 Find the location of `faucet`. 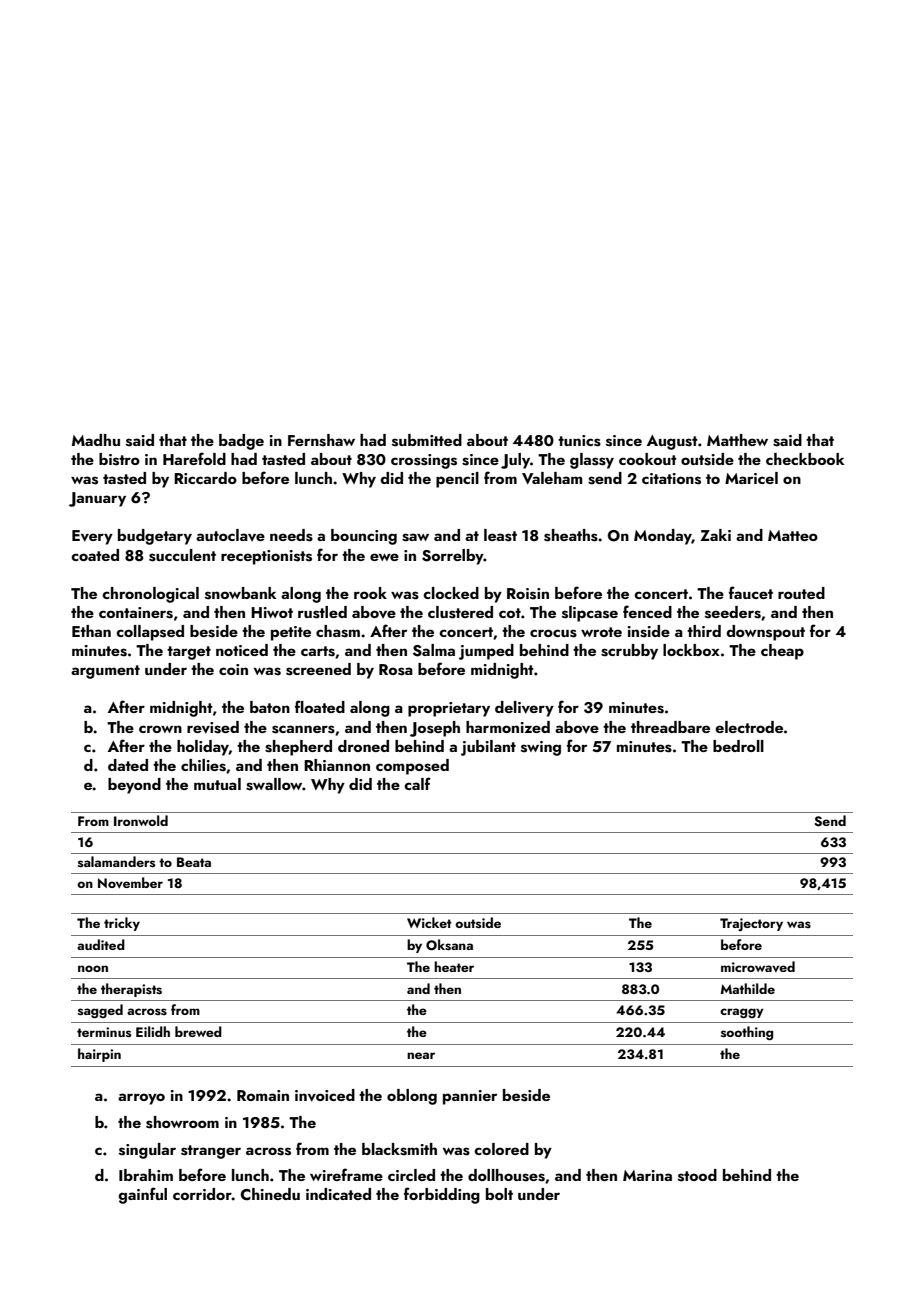

faucet is located at coordinates (751, 592).
